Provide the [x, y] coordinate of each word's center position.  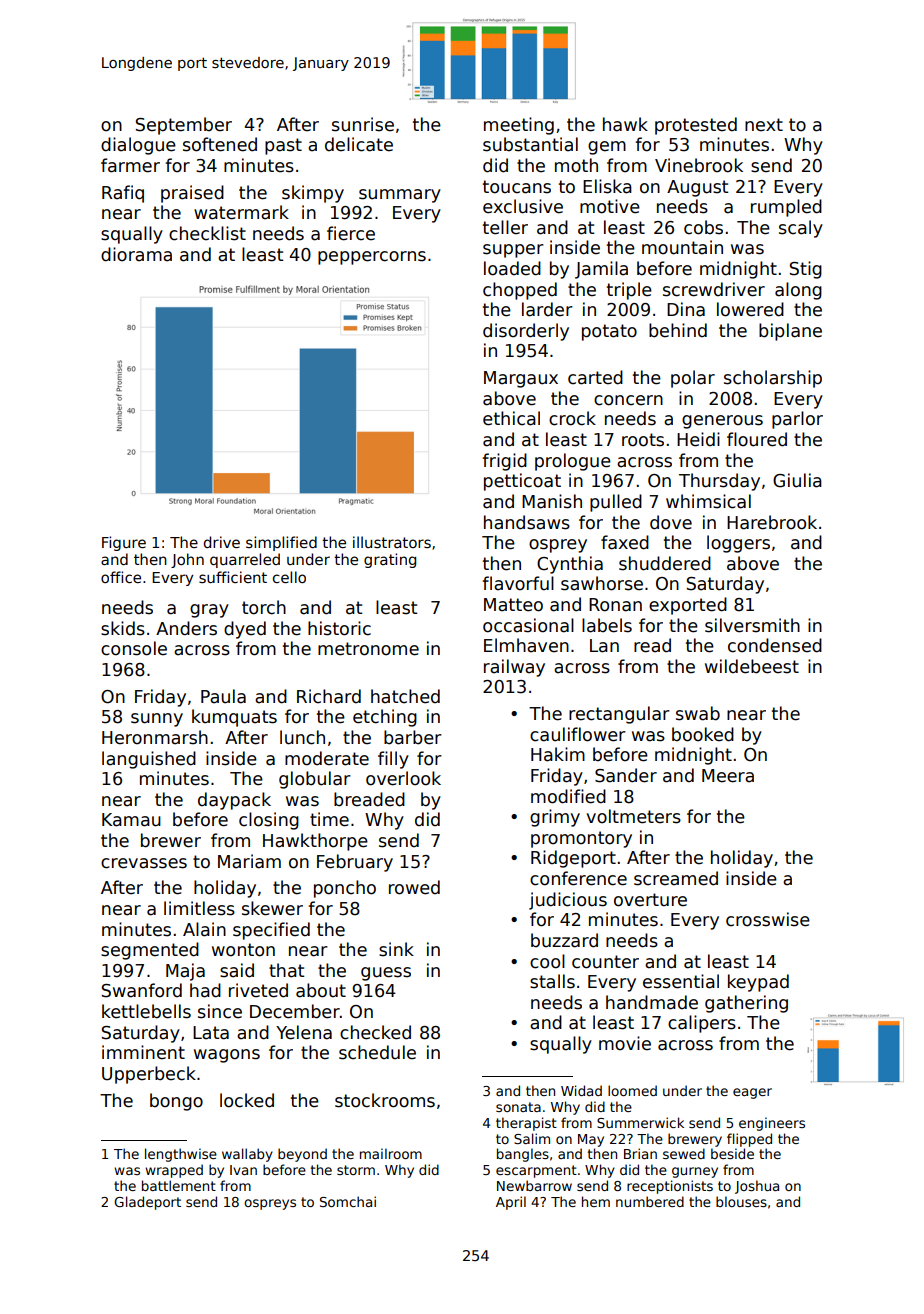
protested [696, 126]
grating [390, 560]
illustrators [392, 542]
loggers [738, 544]
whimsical [708, 501]
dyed [245, 630]
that [286, 970]
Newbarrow [534, 1185]
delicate [359, 144]
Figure [124, 543]
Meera [728, 776]
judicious [568, 901]
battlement [179, 1185]
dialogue [138, 146]
